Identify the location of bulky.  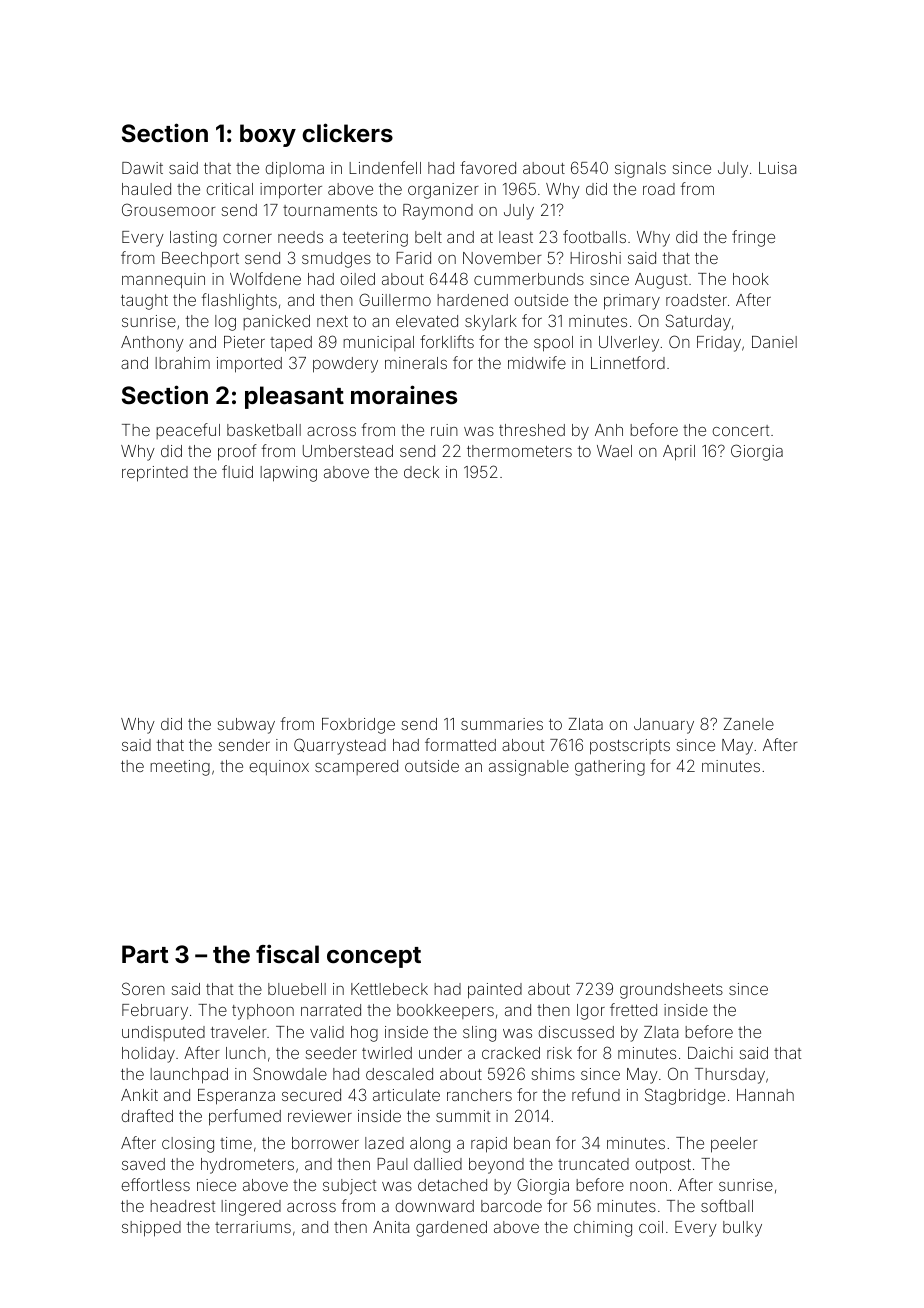
(742, 1229).
